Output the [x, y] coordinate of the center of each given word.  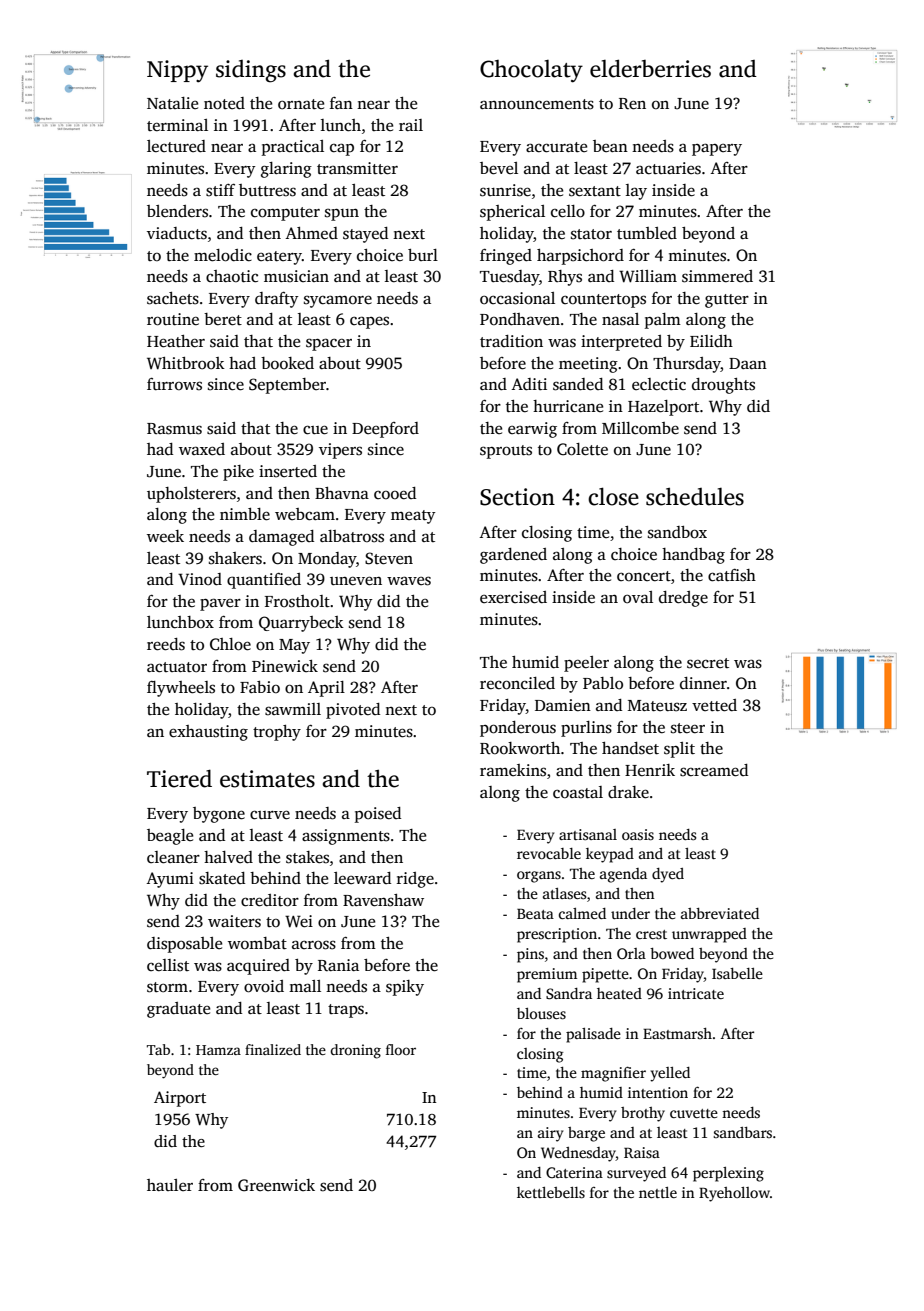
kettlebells [551, 1192]
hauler [170, 1185]
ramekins [513, 770]
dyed [668, 875]
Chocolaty [531, 71]
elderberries [650, 68]
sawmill [293, 709]
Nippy [177, 71]
